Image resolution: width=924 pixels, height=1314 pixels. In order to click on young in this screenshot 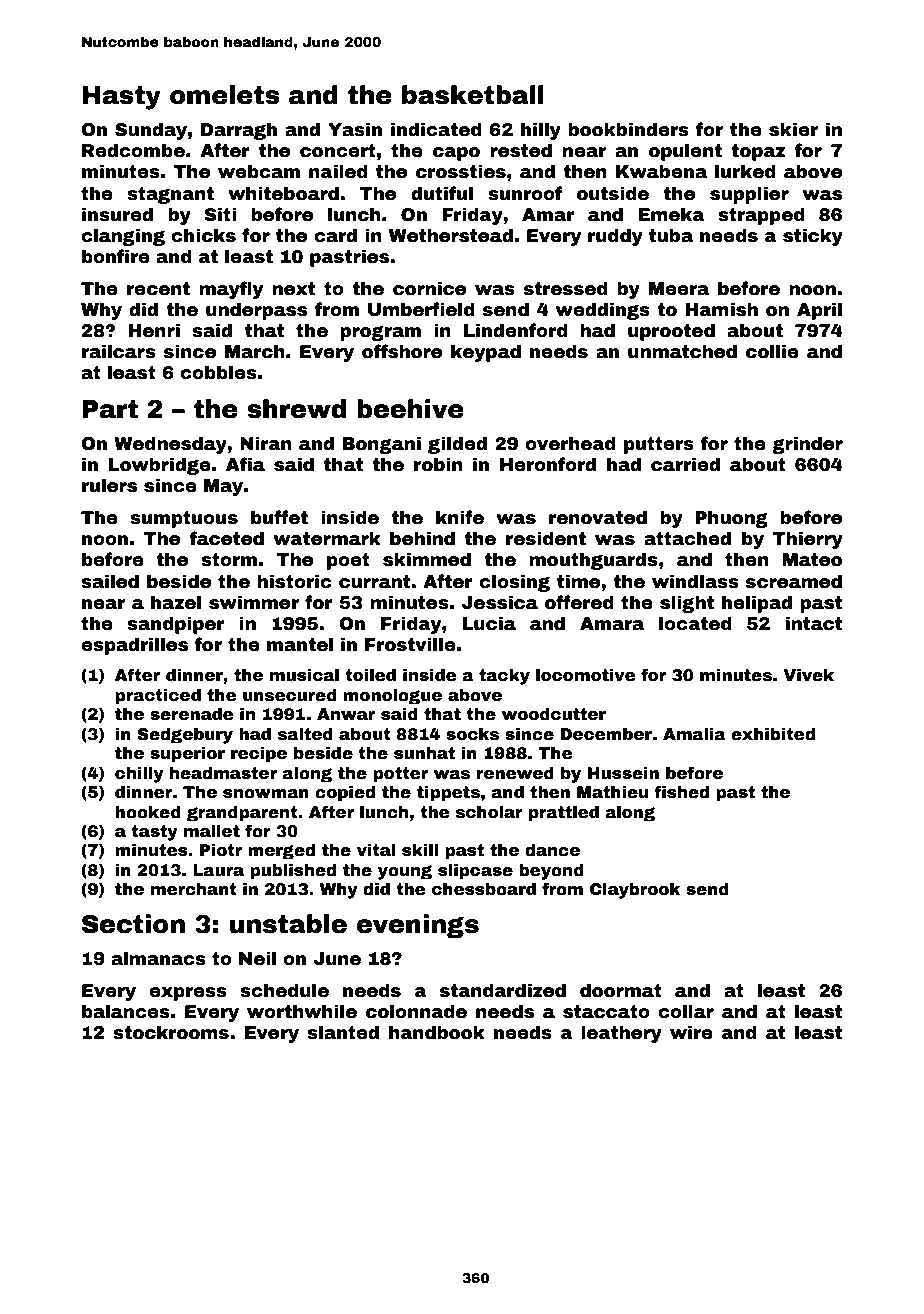, I will do `click(405, 872)`.
